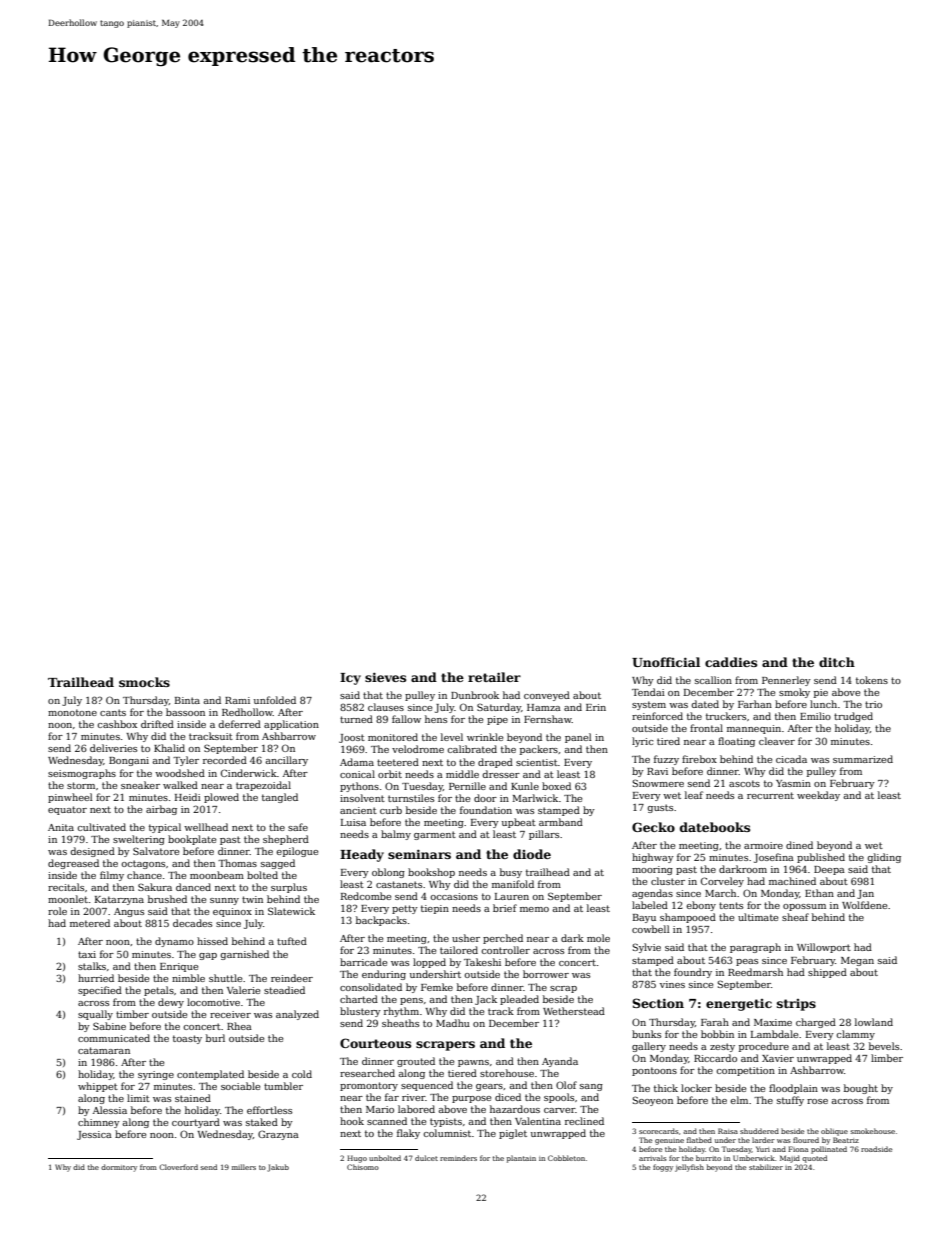 Image resolution: width=952 pixels, height=1233 pixels. What do you see at coordinates (795, 917) in the page?
I see `sheaf` at bounding box center [795, 917].
